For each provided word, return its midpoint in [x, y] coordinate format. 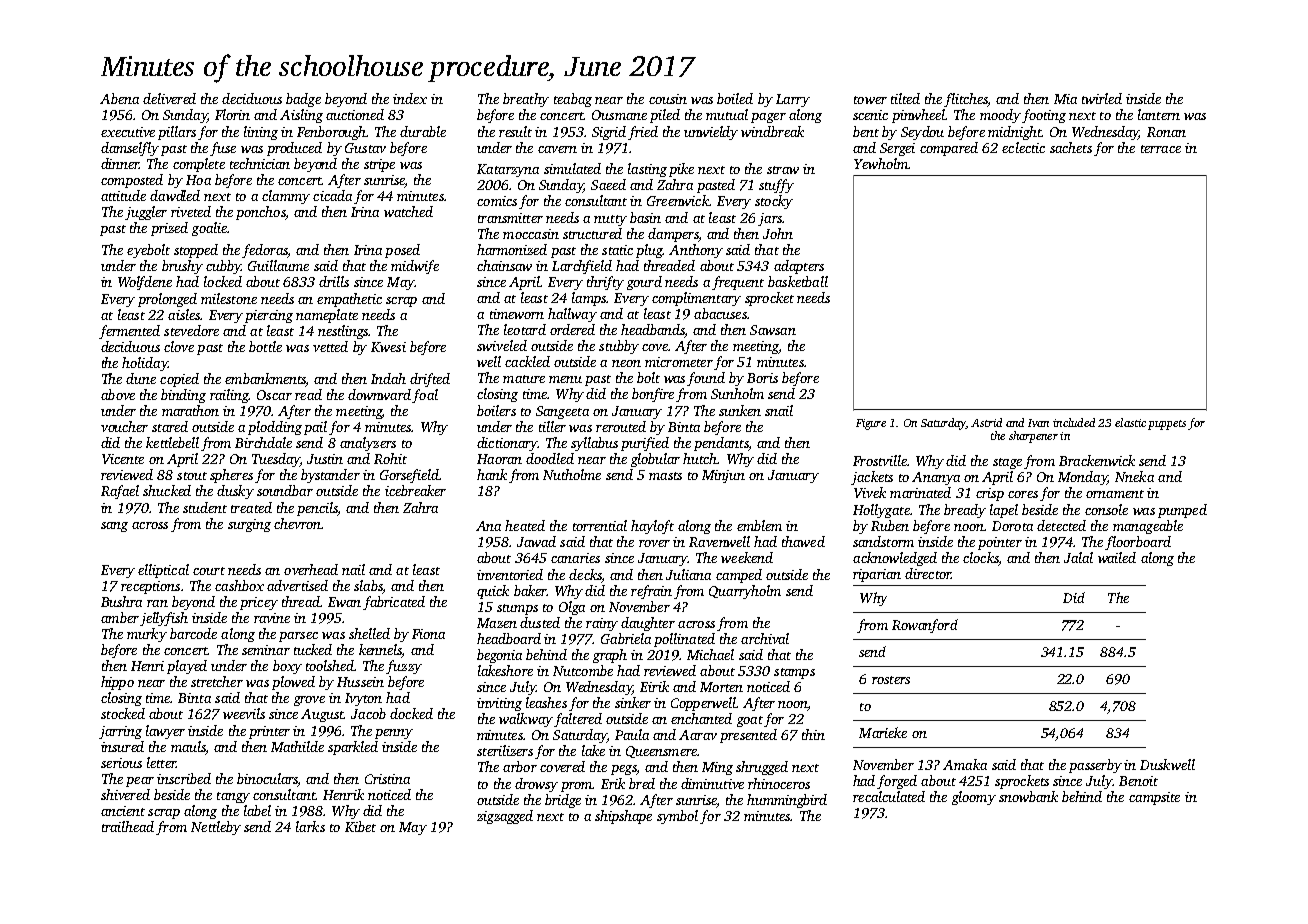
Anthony [696, 251]
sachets [1071, 147]
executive [128, 132]
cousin [668, 99]
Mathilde [297, 746]
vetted [330, 346]
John [778, 233]
